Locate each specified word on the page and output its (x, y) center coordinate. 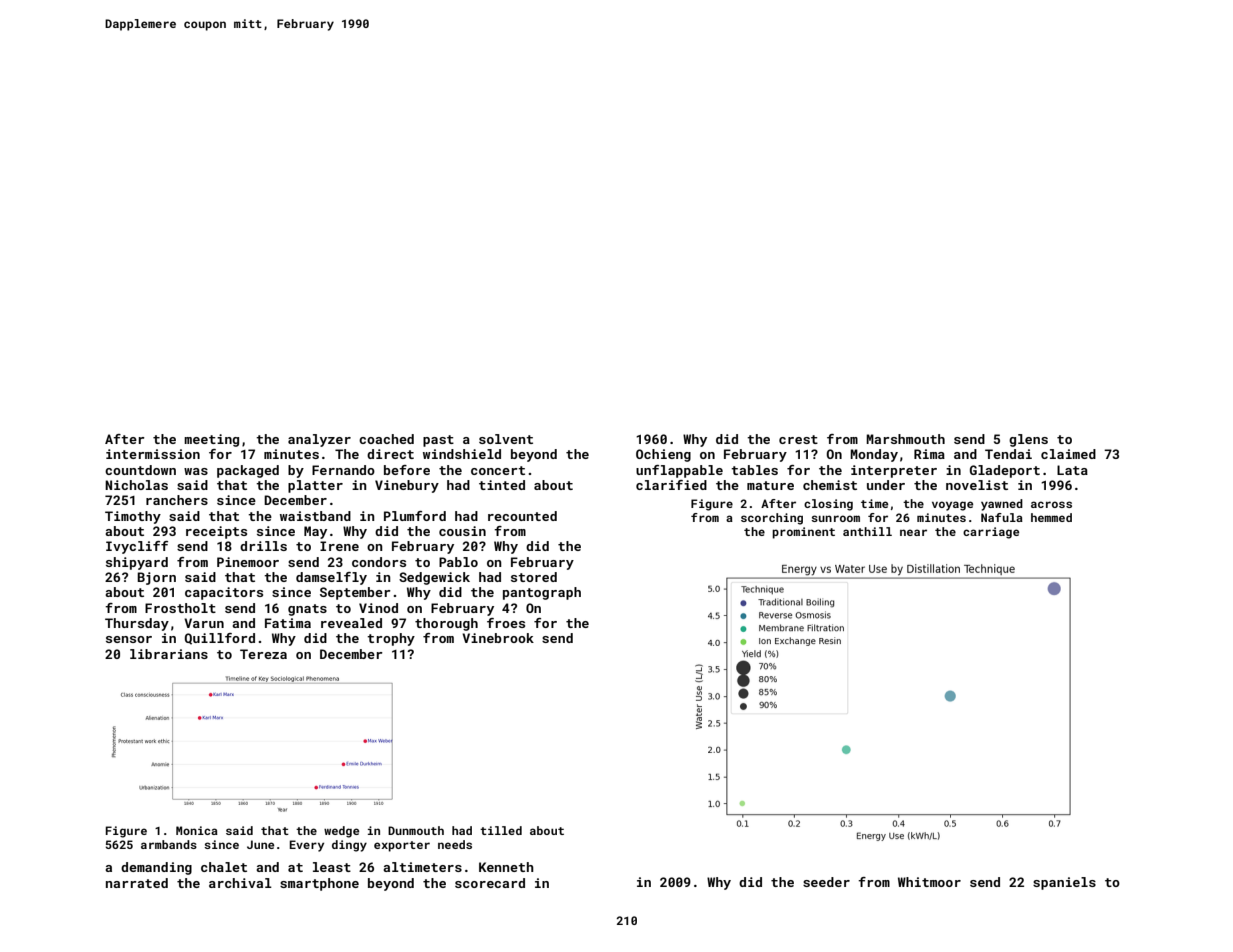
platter (315, 486)
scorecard (490, 883)
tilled (501, 830)
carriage (991, 533)
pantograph (542, 593)
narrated (137, 883)
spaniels (1064, 883)
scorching (772, 519)
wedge (341, 832)
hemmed (1051, 517)
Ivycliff (137, 547)
